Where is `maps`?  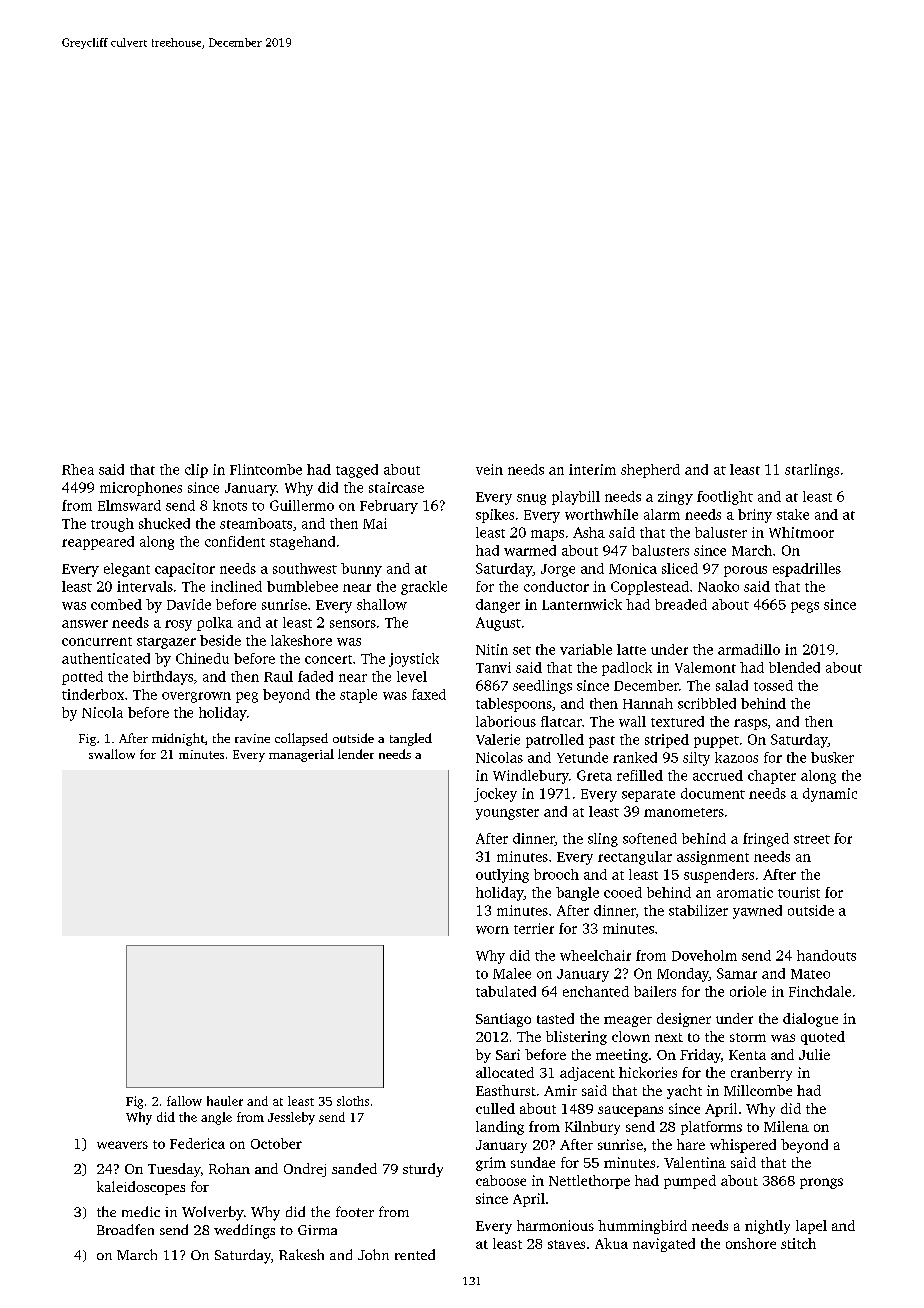 maps is located at coordinates (547, 535).
